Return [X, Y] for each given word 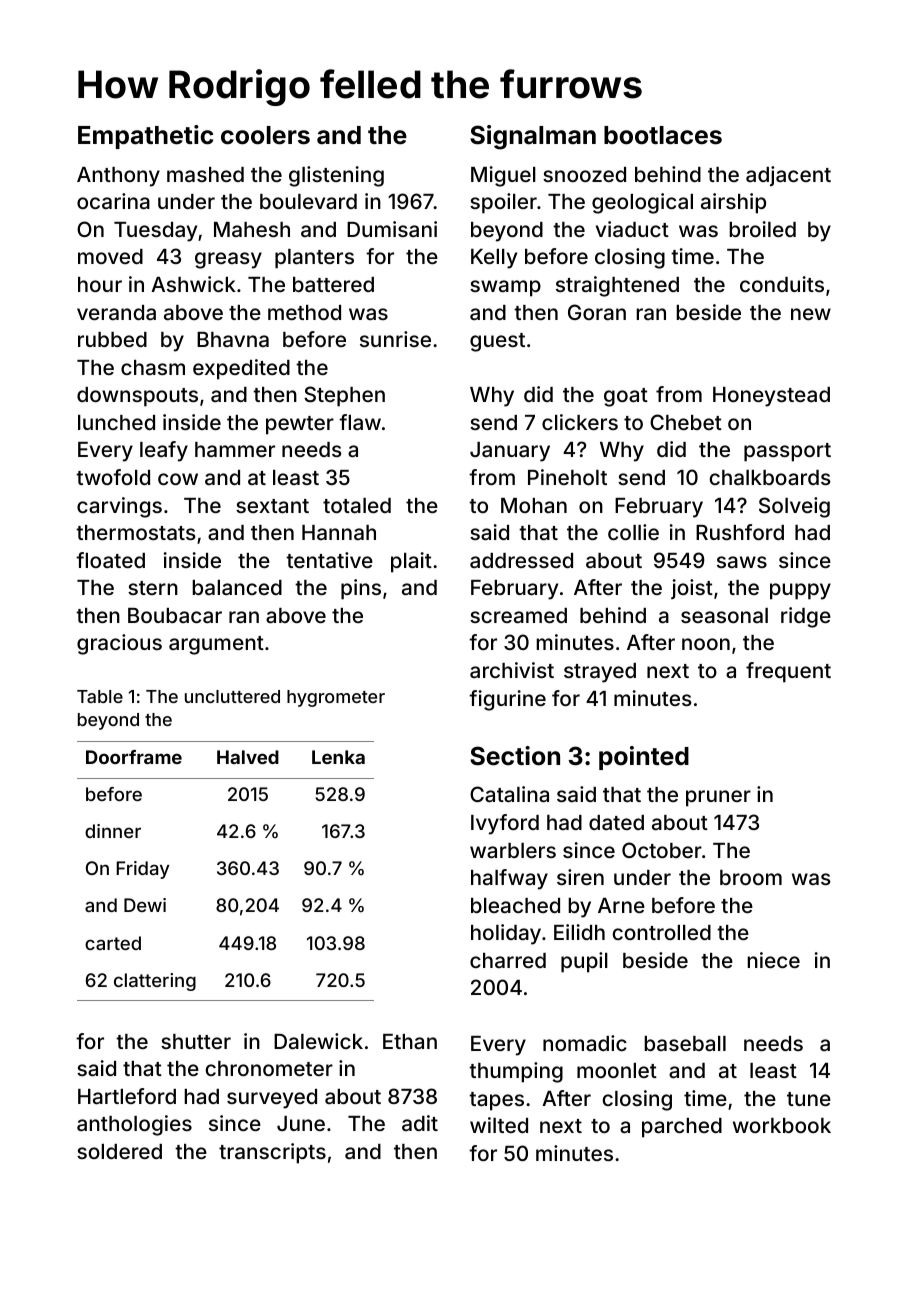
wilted [499, 1125]
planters [314, 259]
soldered [119, 1151]
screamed [518, 615]
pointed [644, 758]
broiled [762, 229]
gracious [119, 644]
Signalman [533, 137]
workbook [782, 1125]
